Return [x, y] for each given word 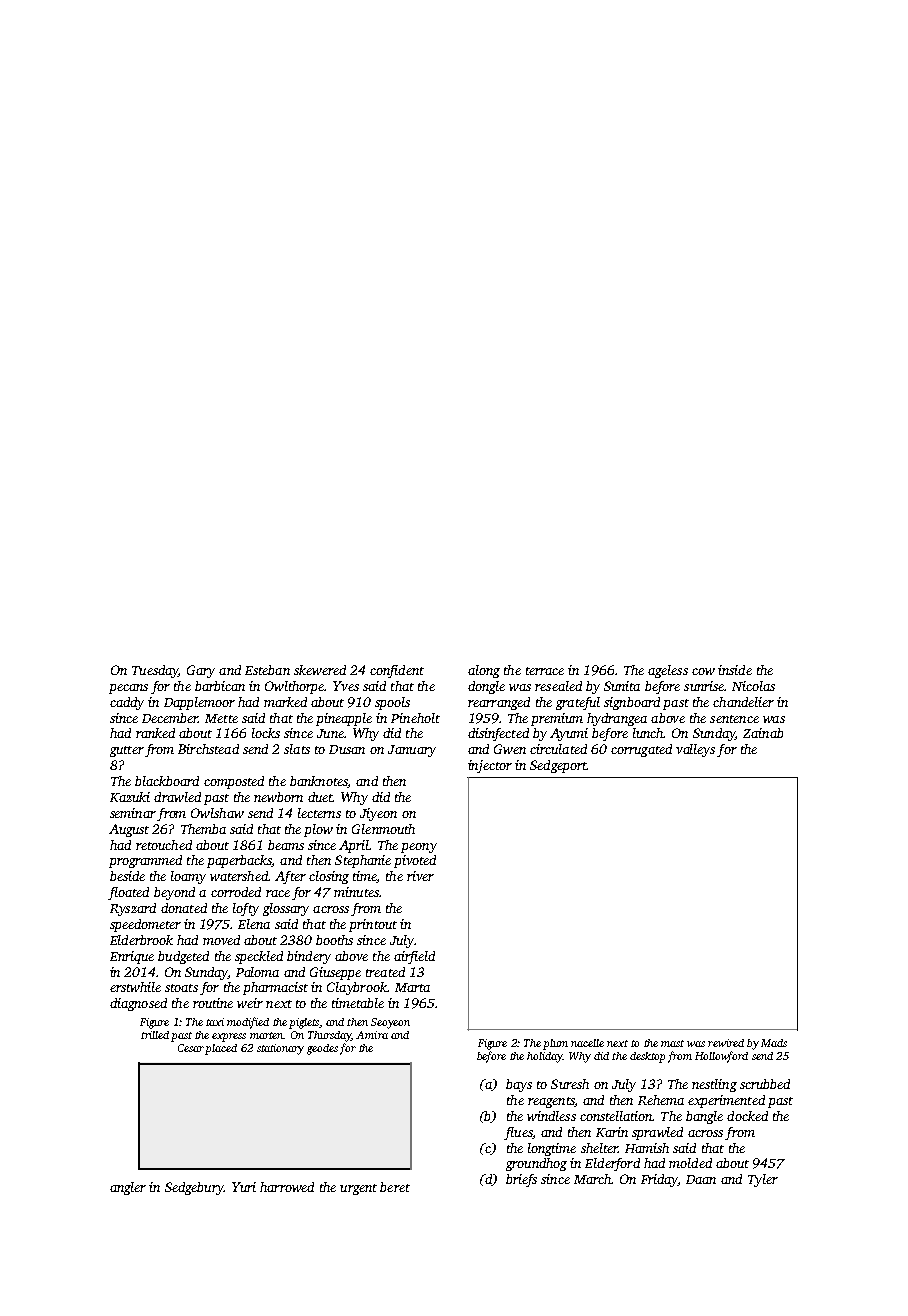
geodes [322, 1049]
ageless [668, 671]
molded [690, 1163]
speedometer [145, 925]
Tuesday [155, 671]
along [484, 671]
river [420, 876]
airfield [414, 957]
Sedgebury [194, 1188]
